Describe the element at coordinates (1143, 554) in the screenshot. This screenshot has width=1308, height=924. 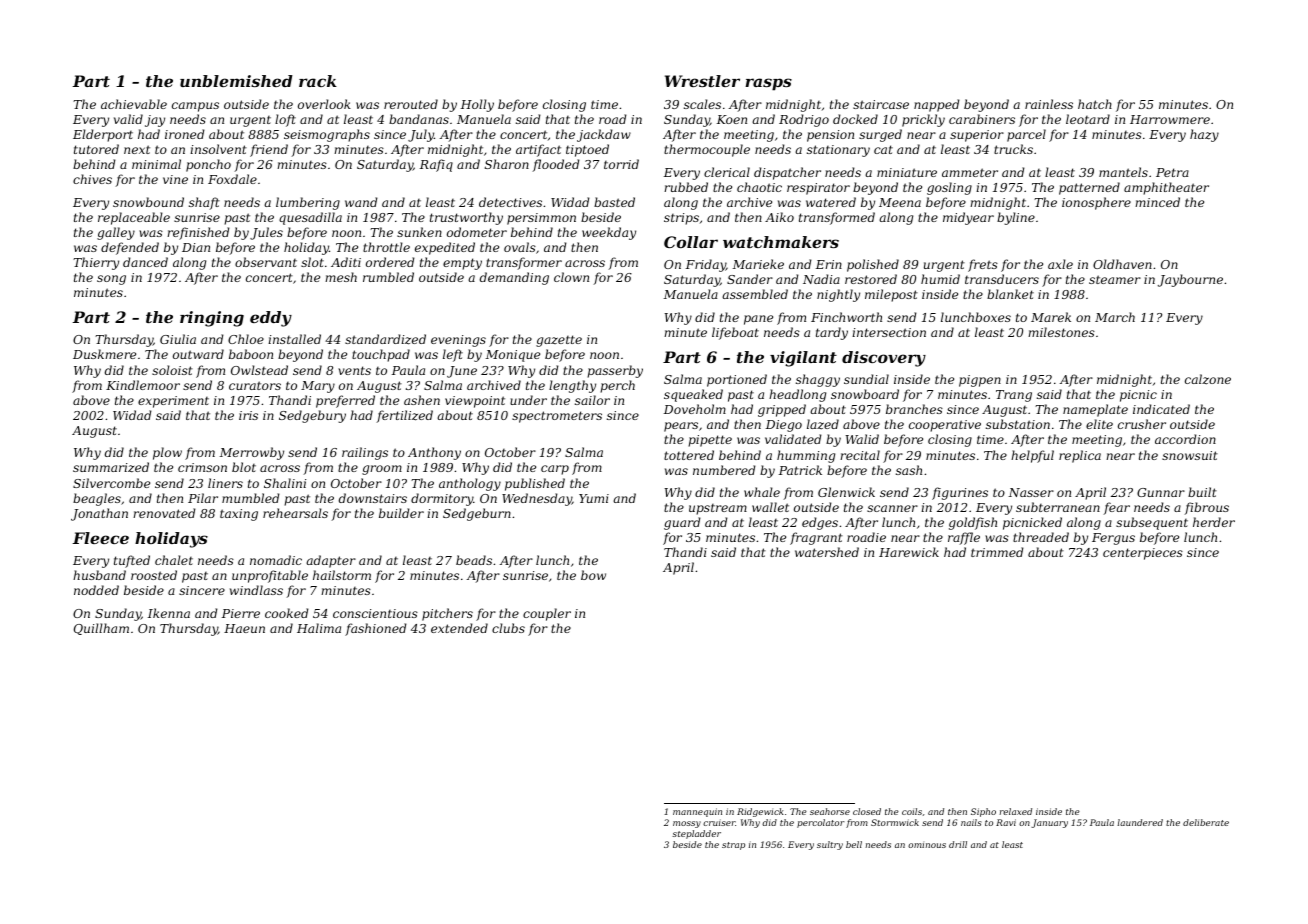
I see `centerpieces` at that location.
